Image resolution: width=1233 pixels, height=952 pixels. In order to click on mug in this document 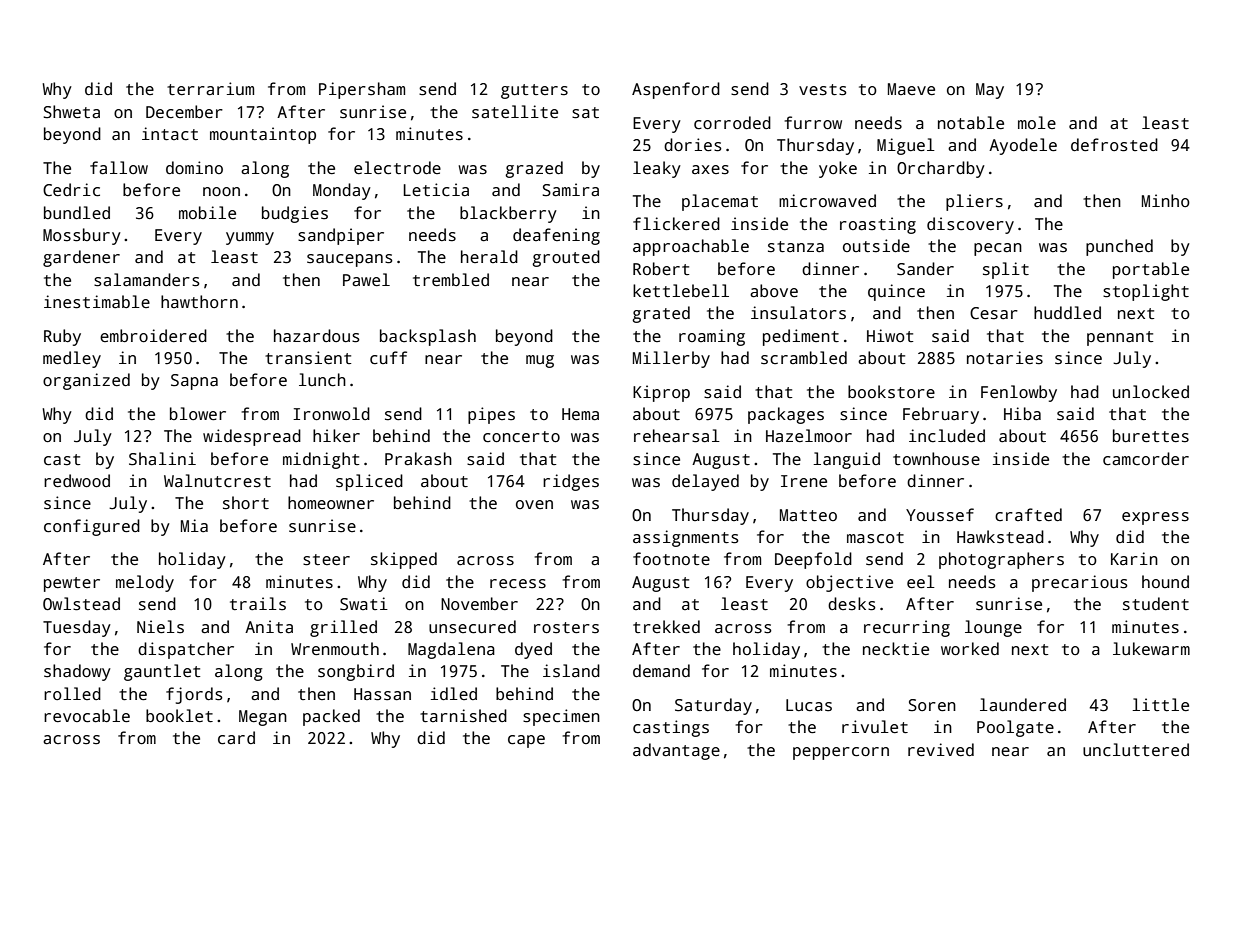, I will do `click(540, 361)`.
